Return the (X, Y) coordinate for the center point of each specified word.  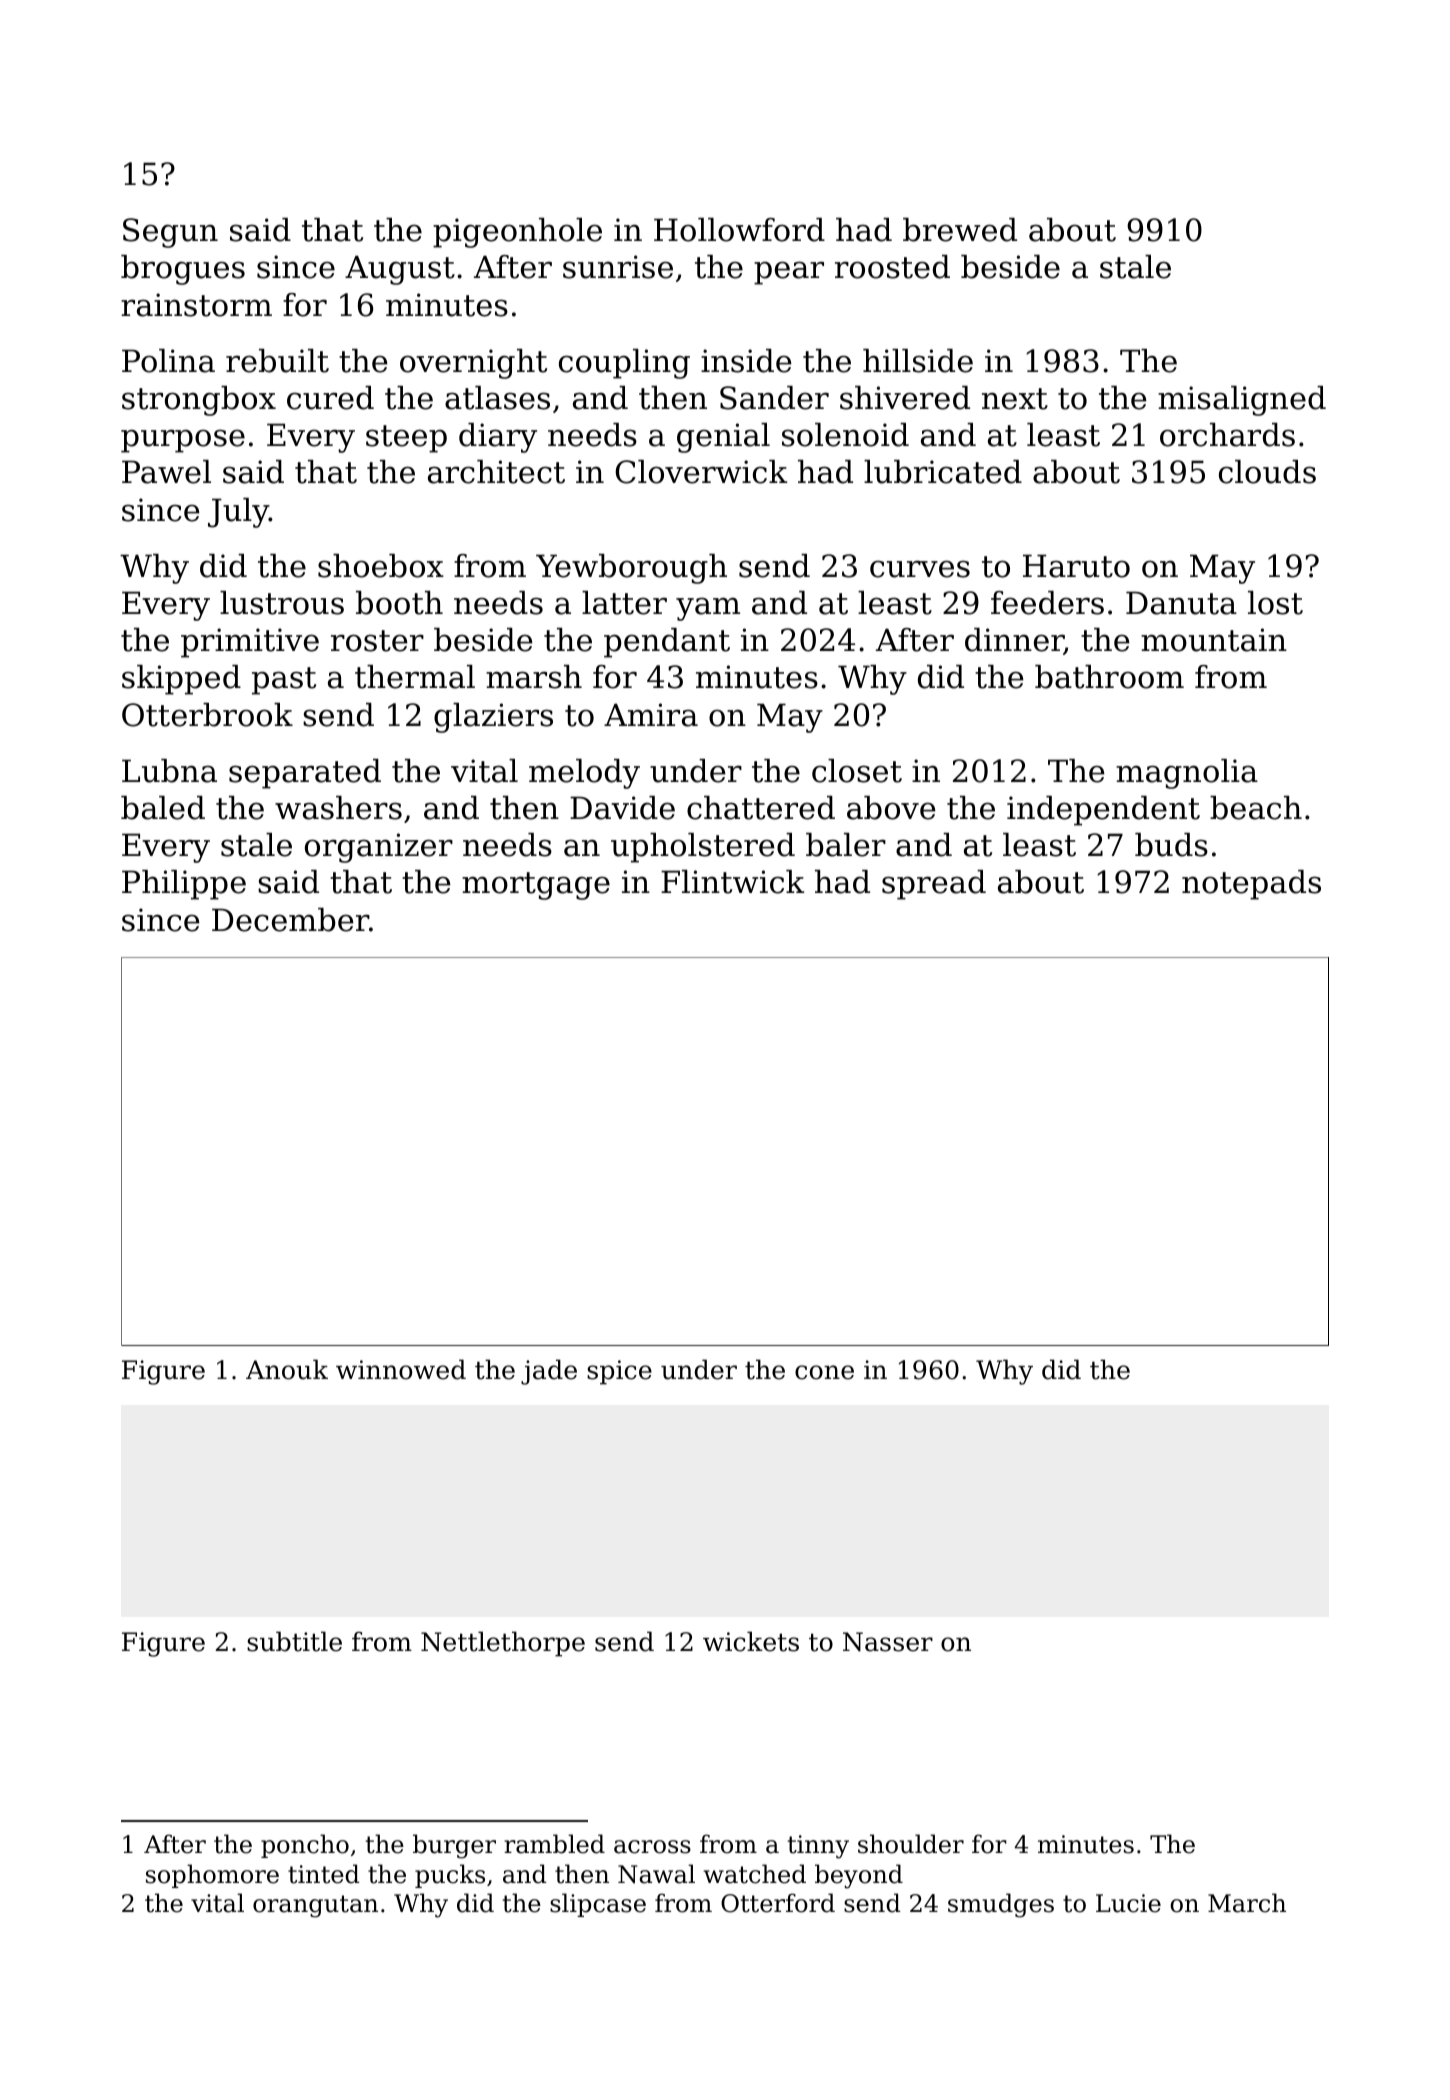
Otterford (778, 1903)
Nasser (888, 1642)
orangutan (315, 1906)
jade (549, 1372)
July (238, 513)
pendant (667, 643)
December (290, 920)
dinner (1014, 641)
